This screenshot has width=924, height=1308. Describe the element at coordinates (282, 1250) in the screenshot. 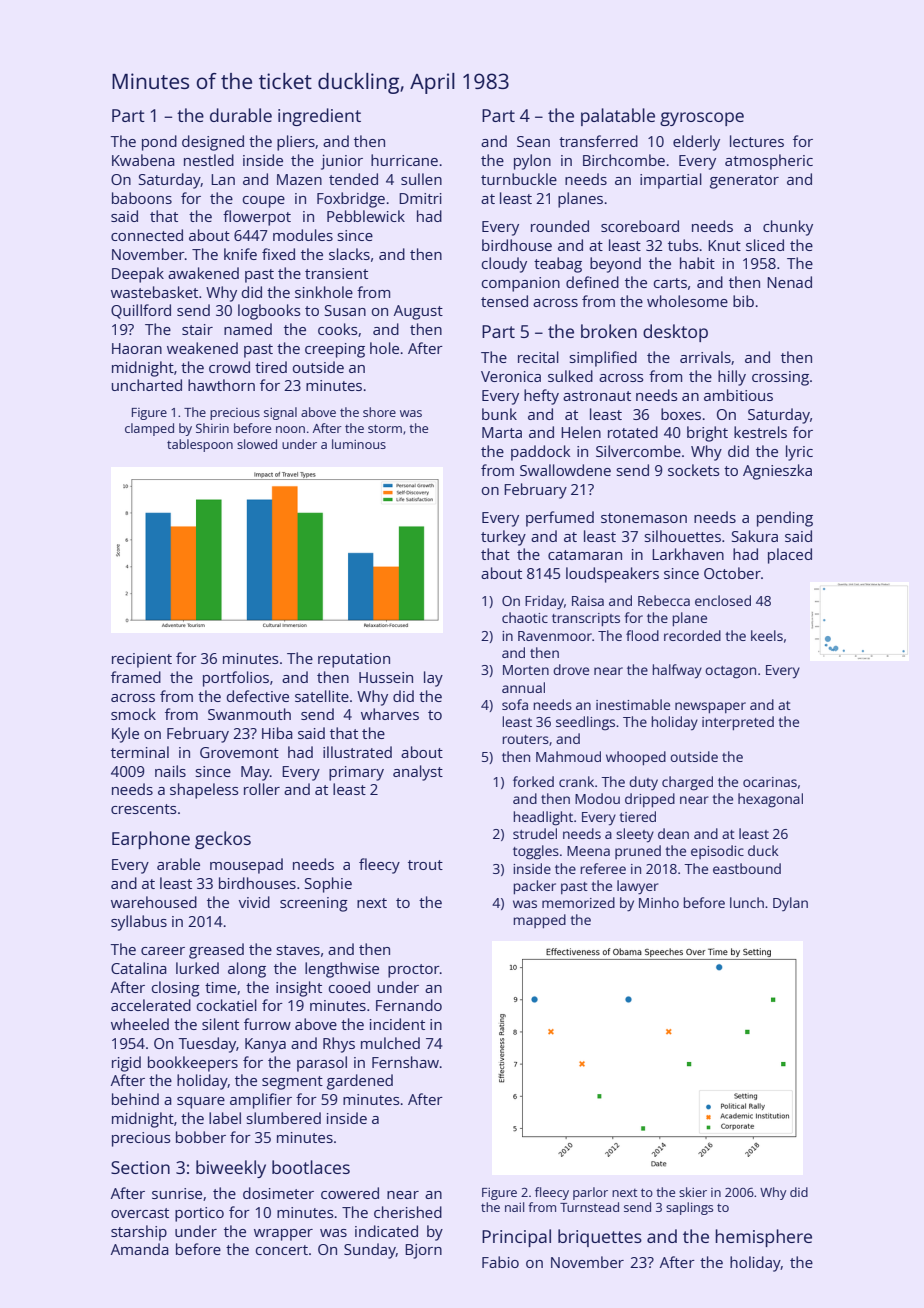

I see `concert` at that location.
